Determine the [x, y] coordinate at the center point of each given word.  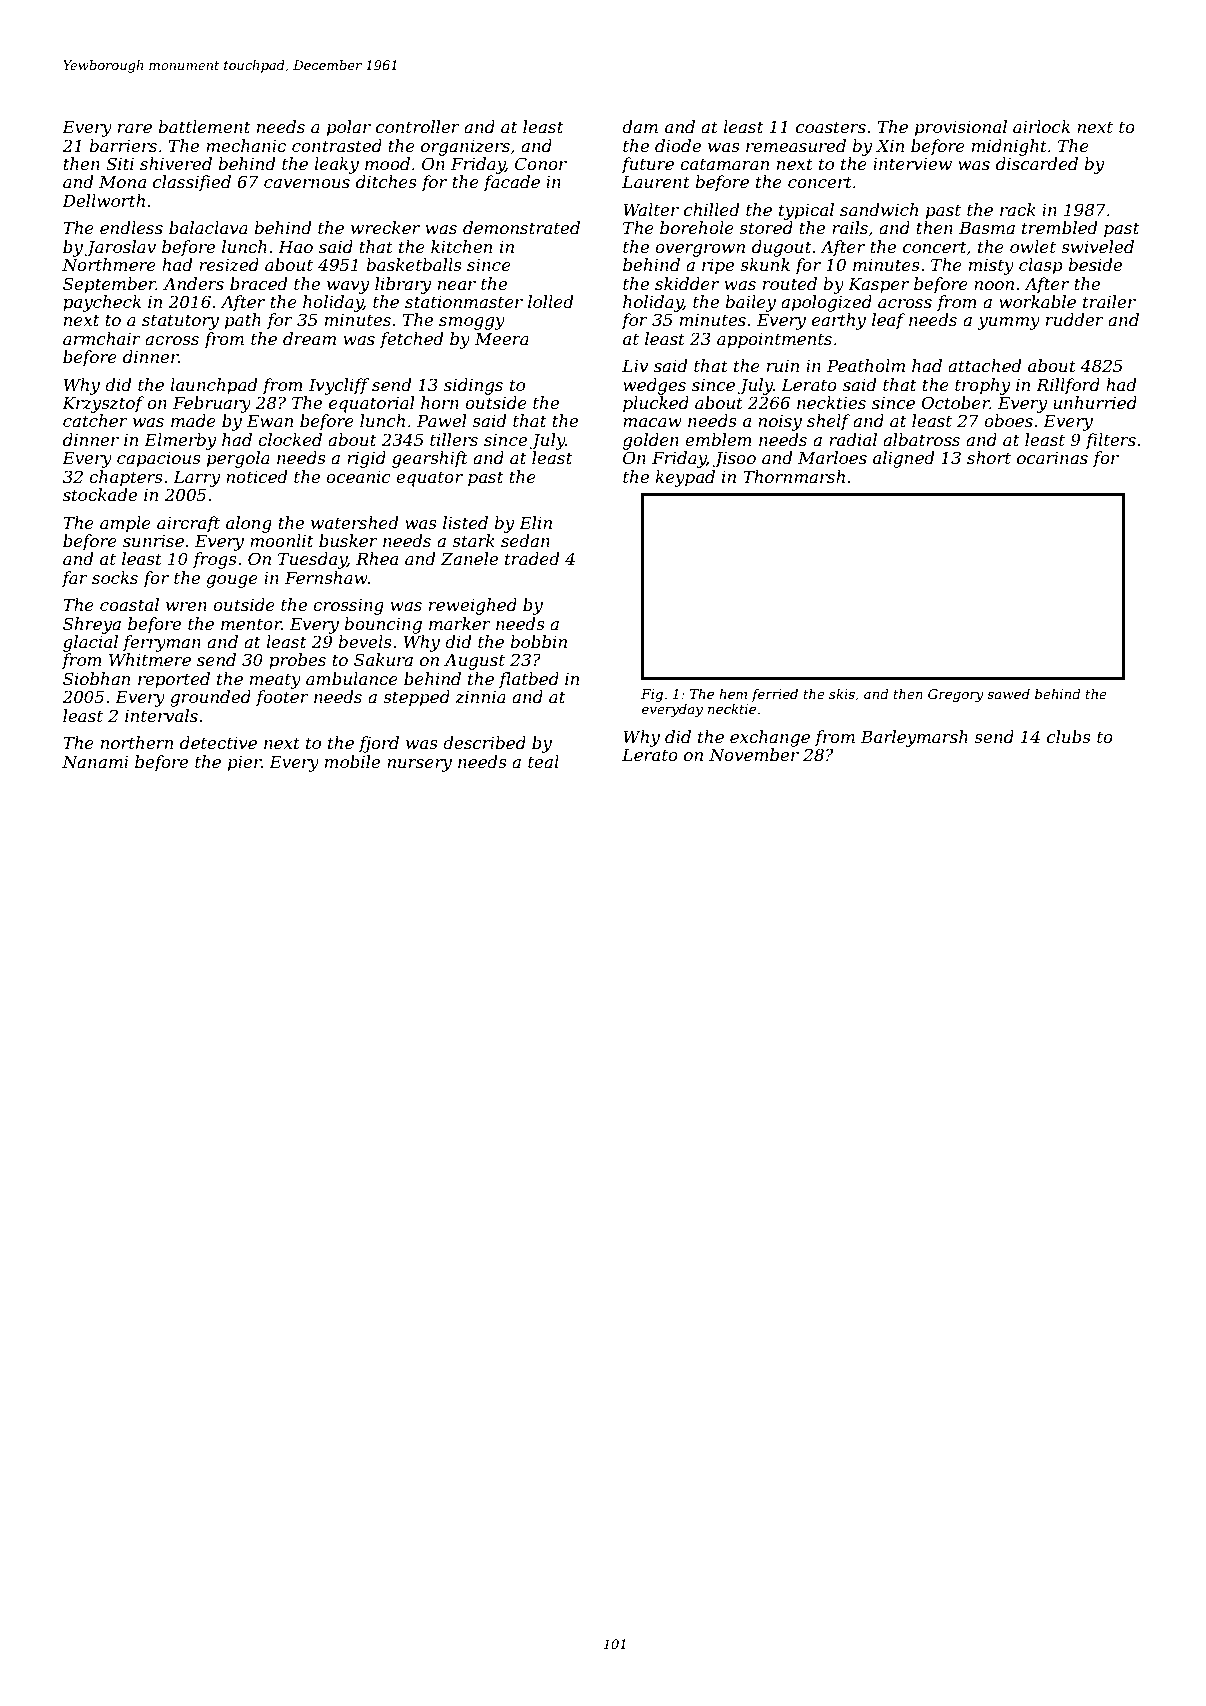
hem [733, 694]
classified [192, 183]
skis [842, 694]
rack [1018, 209]
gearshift [430, 459]
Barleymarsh [914, 738]
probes [297, 661]
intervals [161, 715]
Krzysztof [103, 404]
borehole [697, 227]
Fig [652, 695]
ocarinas [1052, 458]
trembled [1060, 227]
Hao [295, 247]
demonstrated [521, 227]
